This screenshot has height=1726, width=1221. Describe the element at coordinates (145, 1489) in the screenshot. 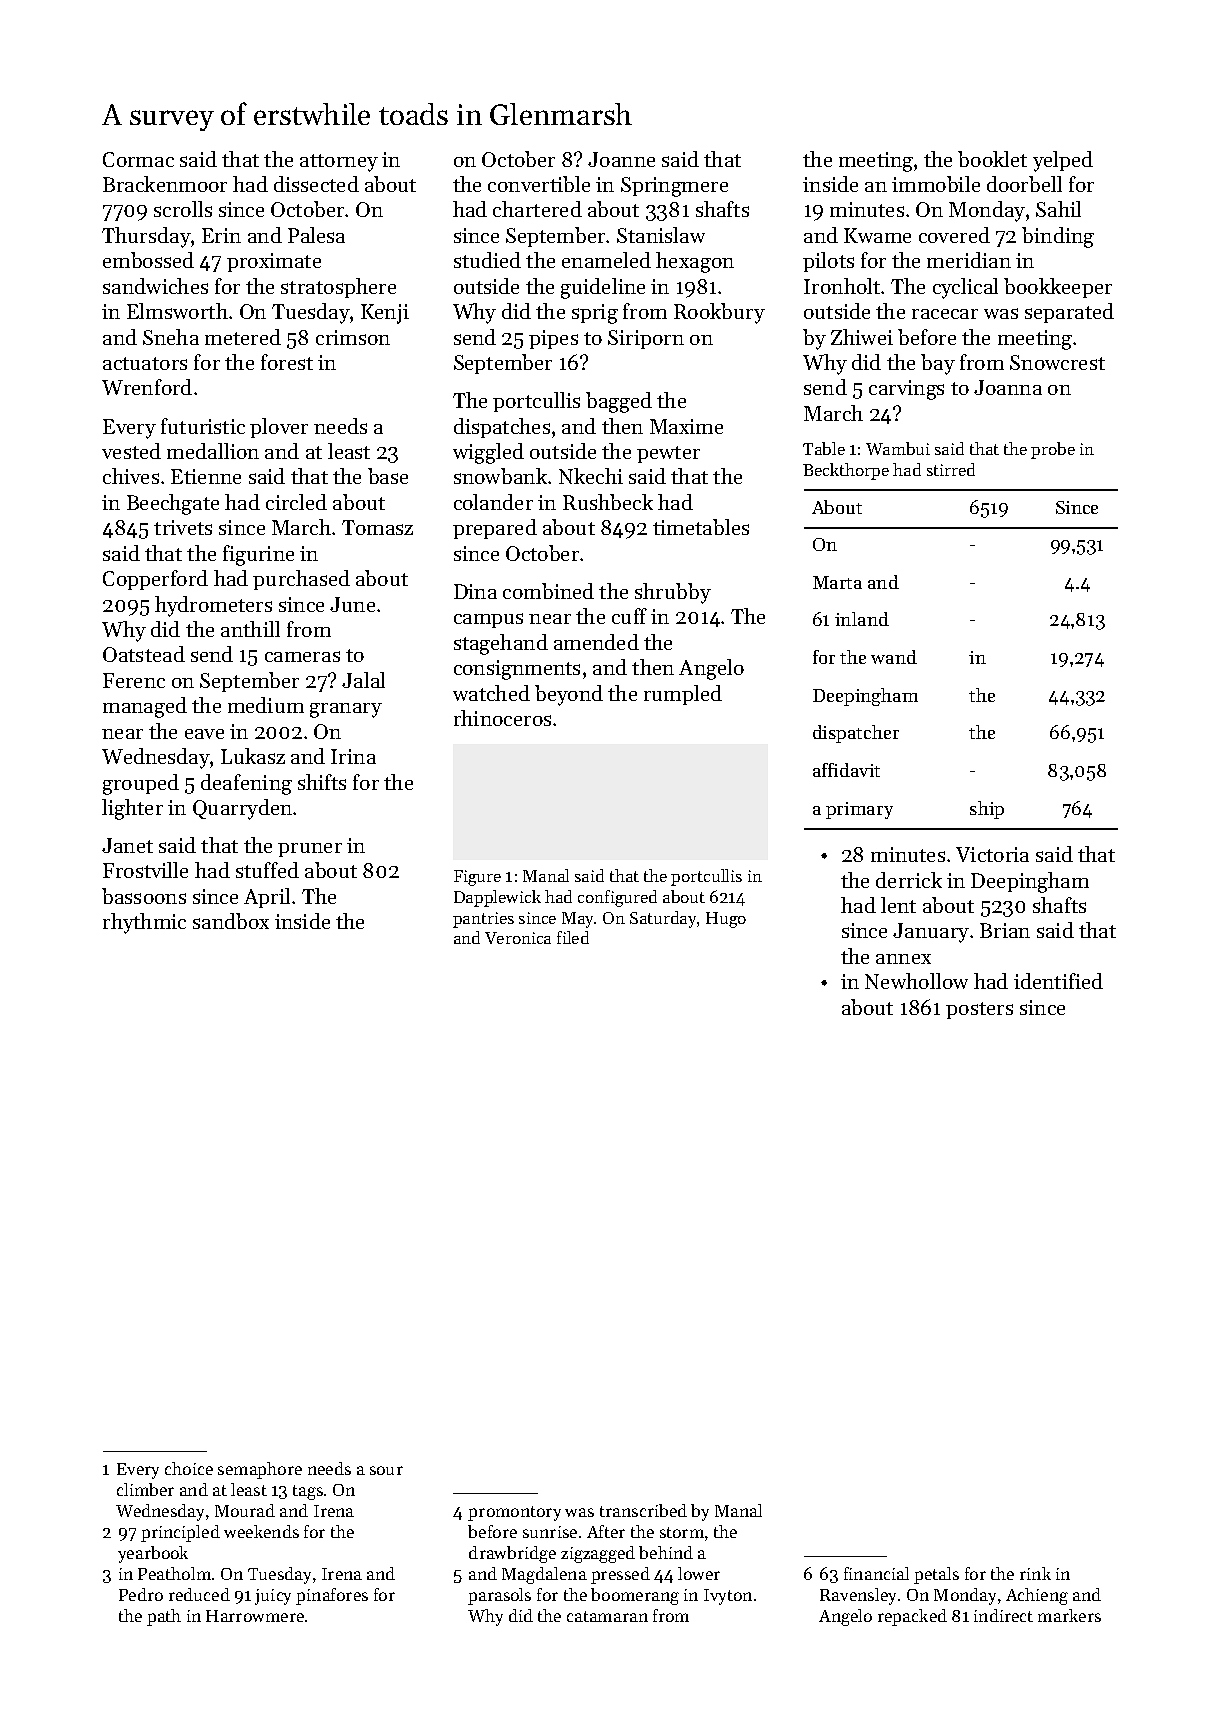

I see `climber` at that location.
